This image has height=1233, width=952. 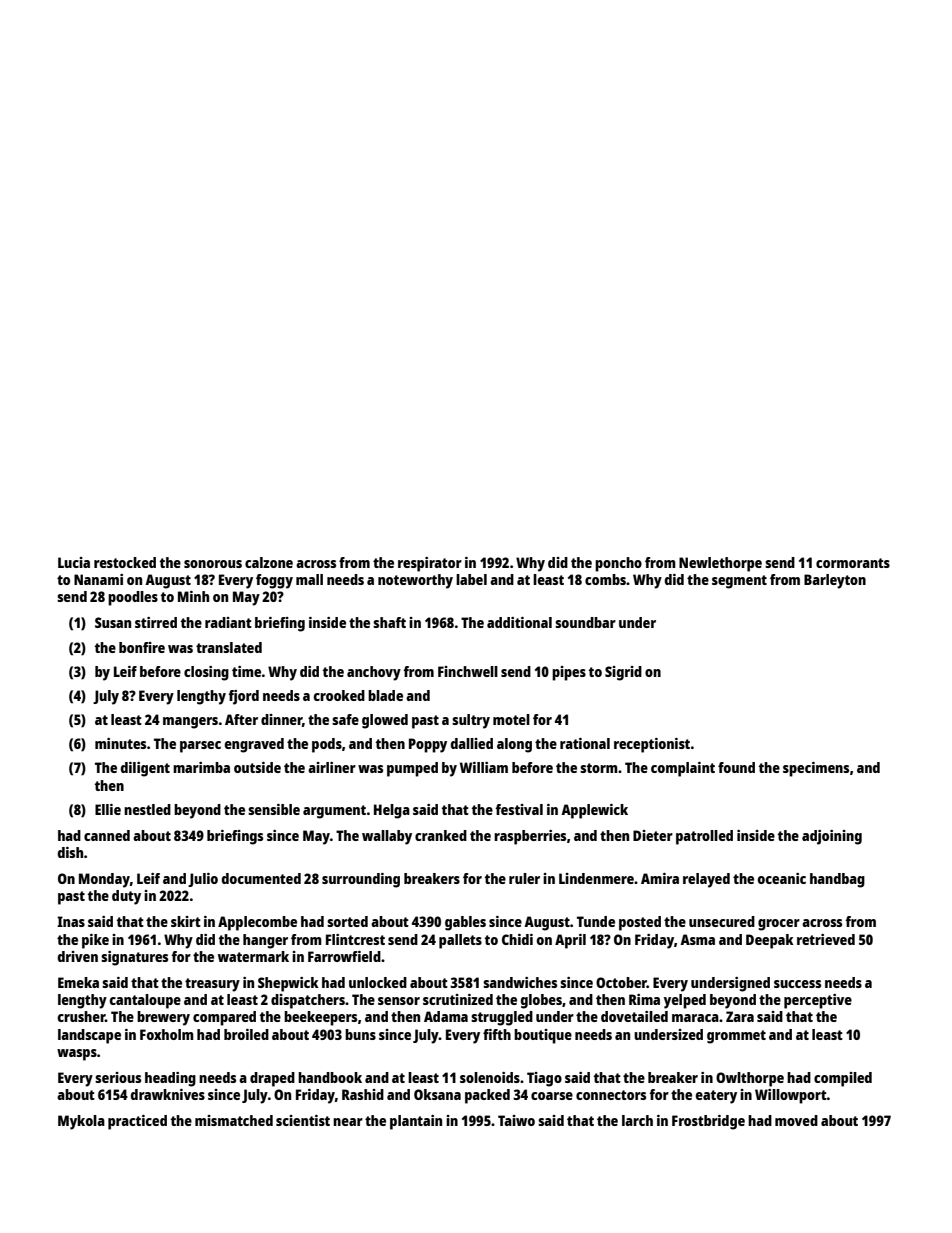 I want to click on Mykola, so click(x=81, y=1122).
